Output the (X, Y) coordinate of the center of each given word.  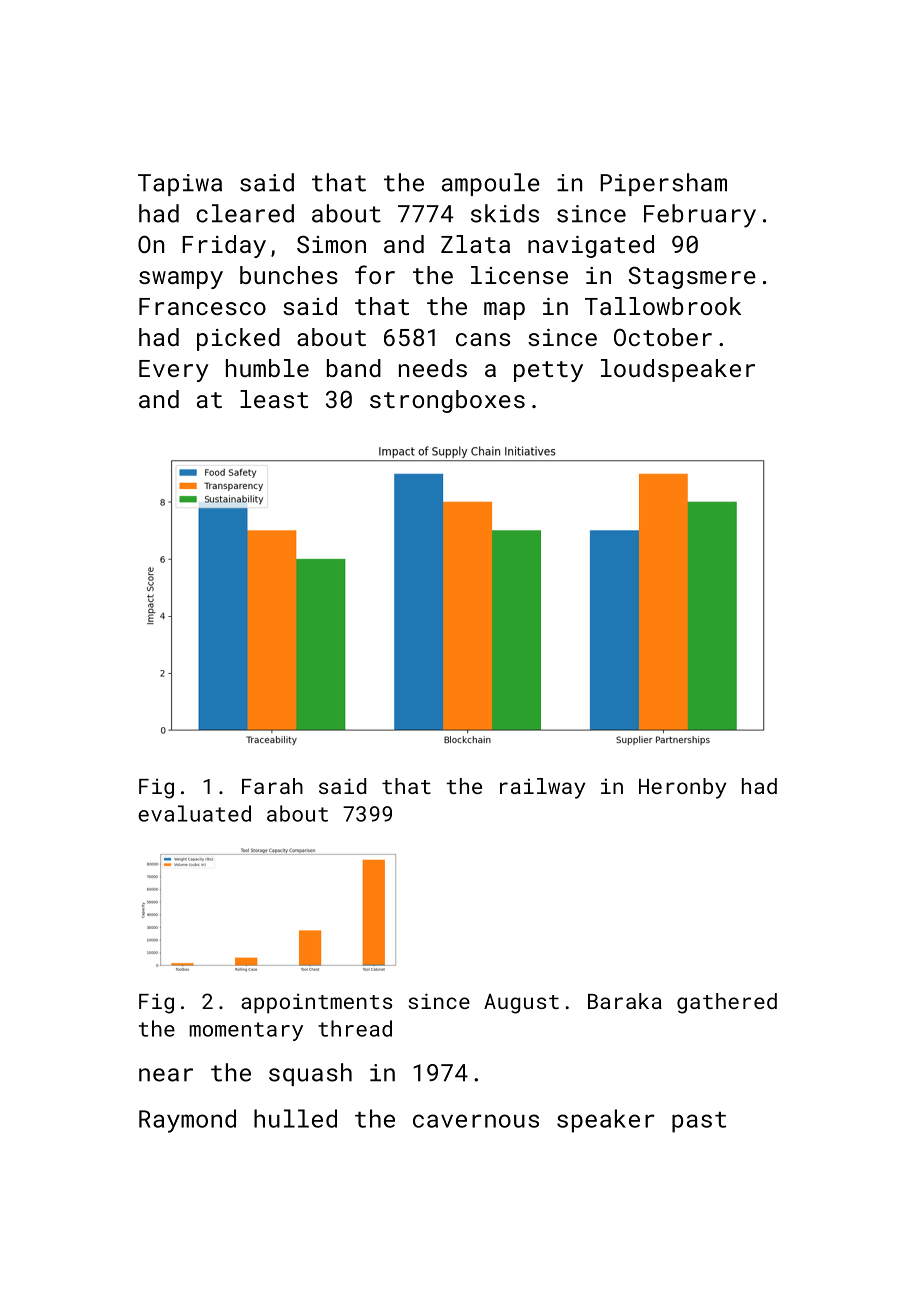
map (504, 311)
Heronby (682, 788)
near (166, 1075)
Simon (331, 244)
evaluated (194, 813)
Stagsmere (692, 277)
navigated (591, 246)
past (699, 1122)
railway (542, 788)
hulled (295, 1118)
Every (174, 371)
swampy (181, 280)
